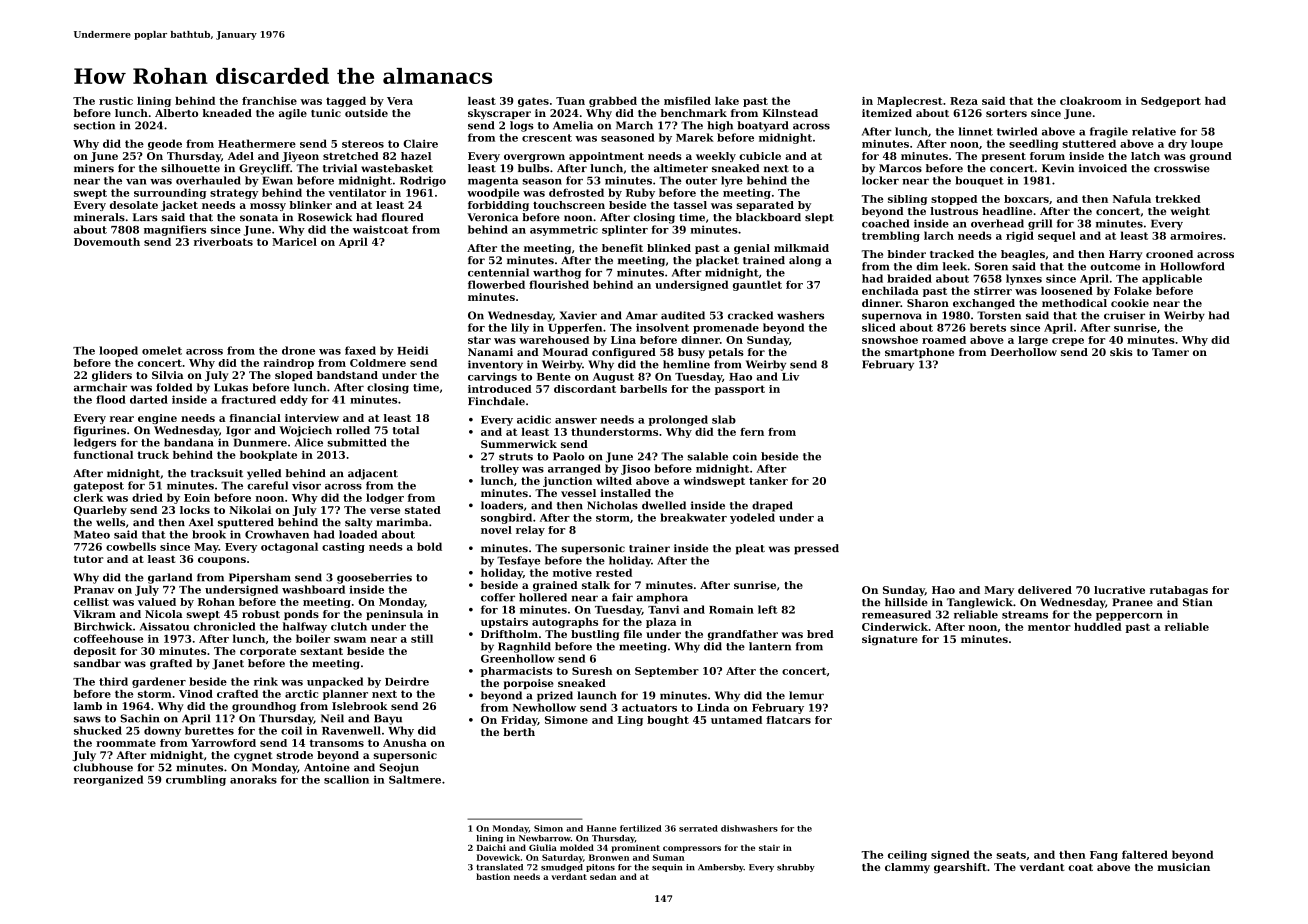 The width and height of the image is (1308, 924). Describe the element at coordinates (763, 126) in the image. I see `boatyard` at that location.
